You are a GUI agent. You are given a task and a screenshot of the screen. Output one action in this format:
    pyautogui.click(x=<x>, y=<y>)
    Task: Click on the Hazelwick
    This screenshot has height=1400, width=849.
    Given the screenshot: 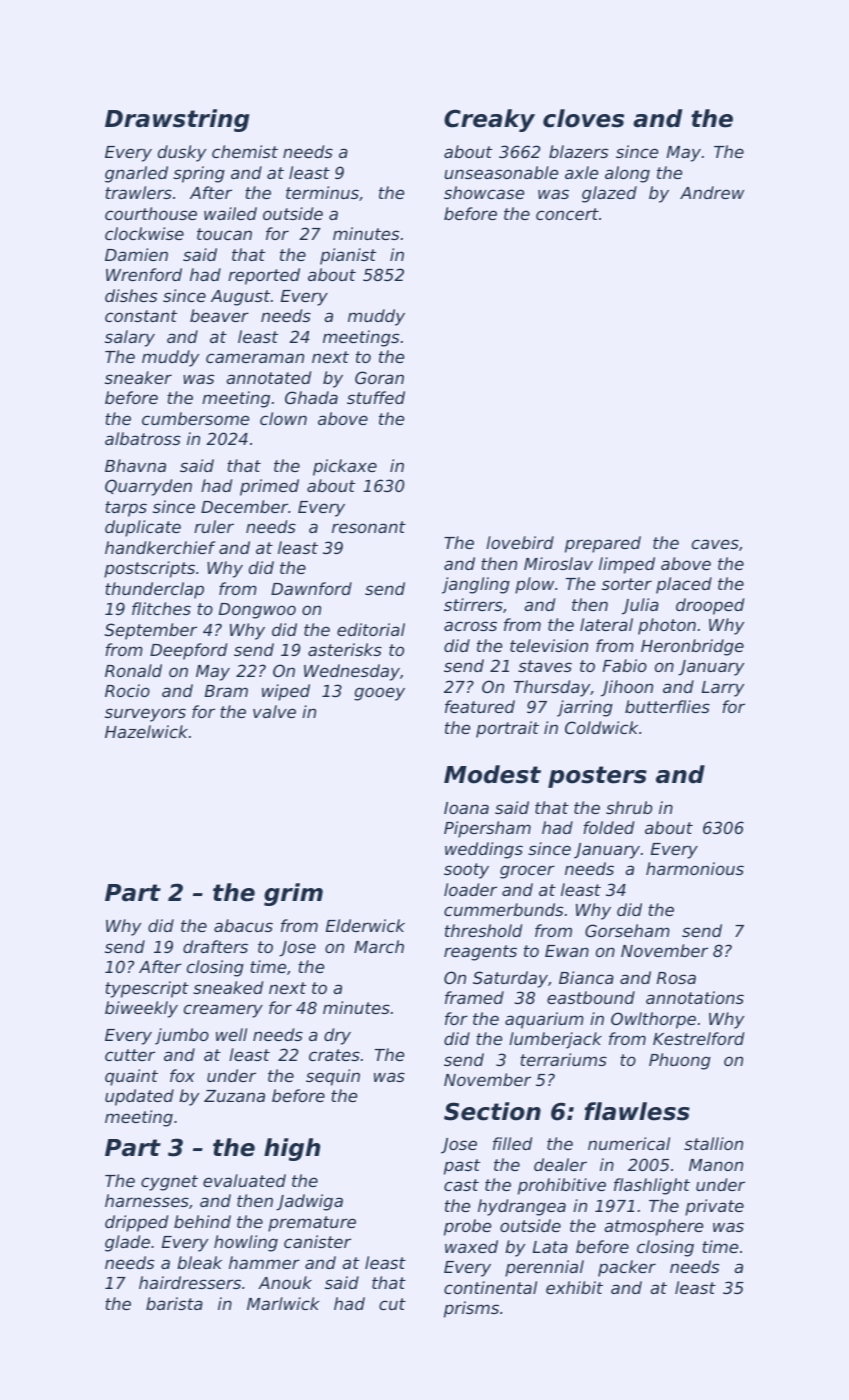 What is the action you would take?
    pyautogui.click(x=146, y=731)
